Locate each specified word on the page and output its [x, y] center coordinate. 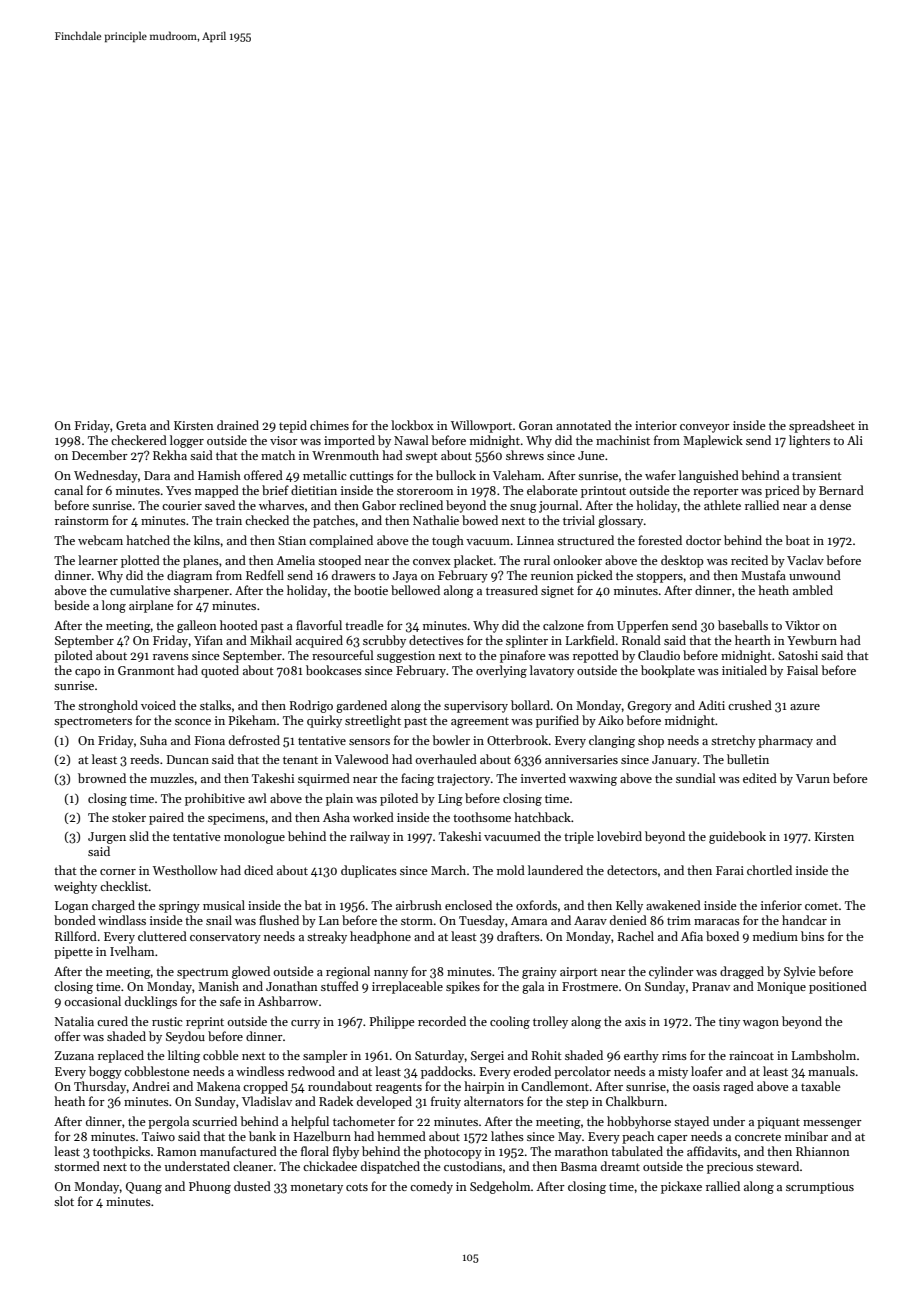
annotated [583, 425]
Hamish [219, 475]
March [448, 870]
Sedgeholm [500, 1187]
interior [656, 425]
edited [760, 778]
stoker [129, 817]
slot [64, 1201]
